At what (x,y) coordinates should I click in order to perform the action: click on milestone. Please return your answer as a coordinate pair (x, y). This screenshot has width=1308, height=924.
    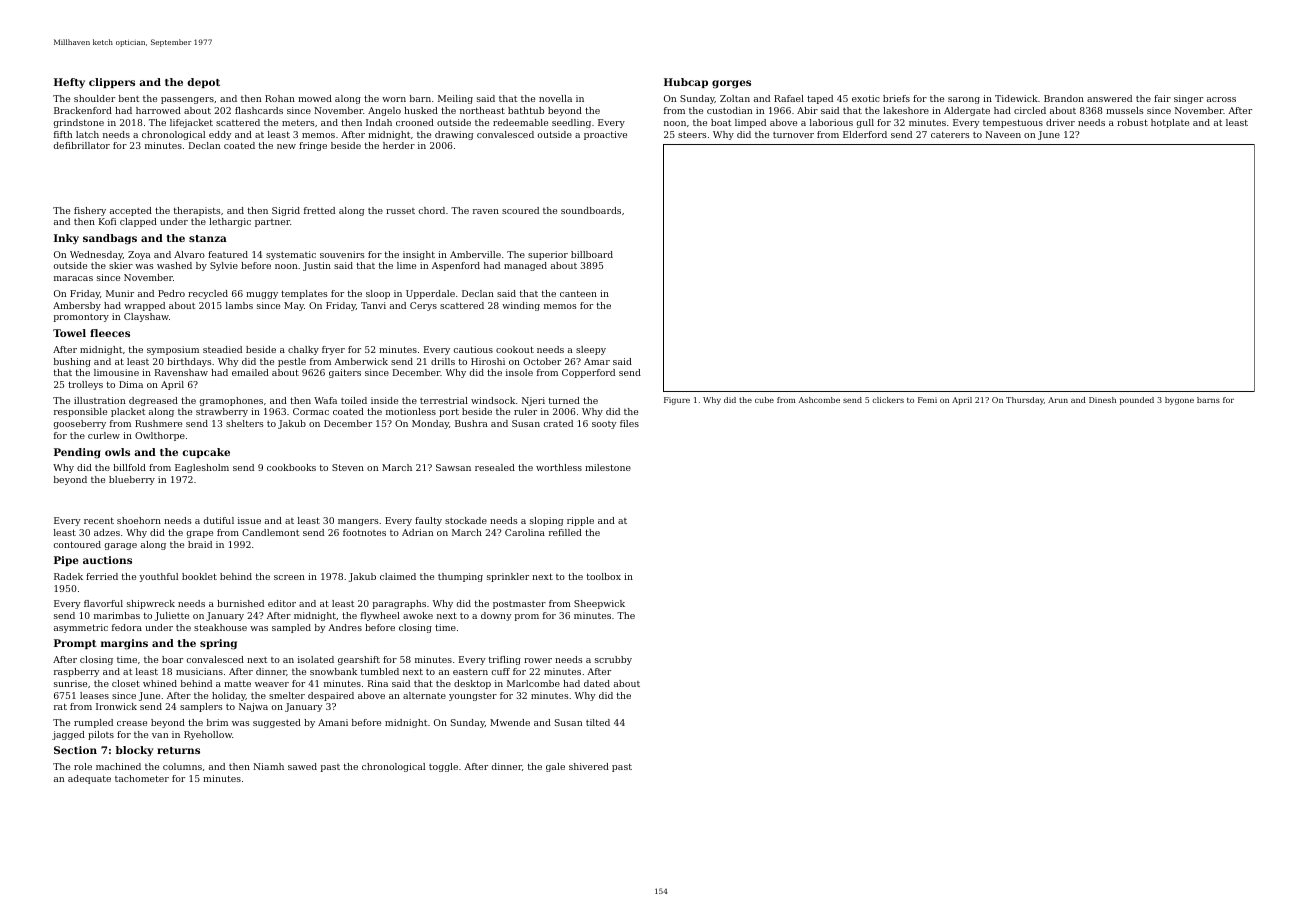
    Looking at the image, I should click on (608, 467).
